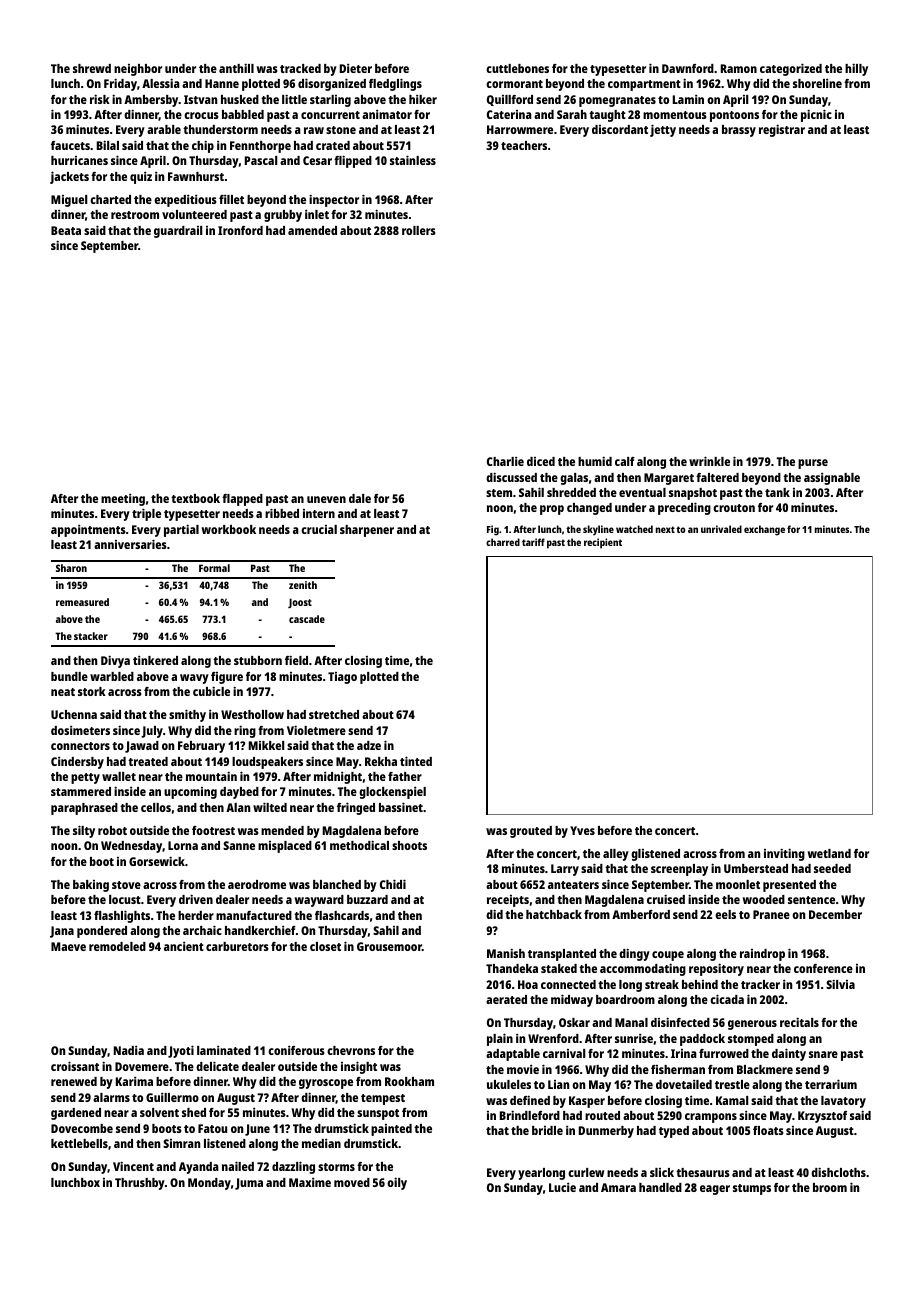  Describe the element at coordinates (764, 530) in the screenshot. I see `exchange` at that location.
